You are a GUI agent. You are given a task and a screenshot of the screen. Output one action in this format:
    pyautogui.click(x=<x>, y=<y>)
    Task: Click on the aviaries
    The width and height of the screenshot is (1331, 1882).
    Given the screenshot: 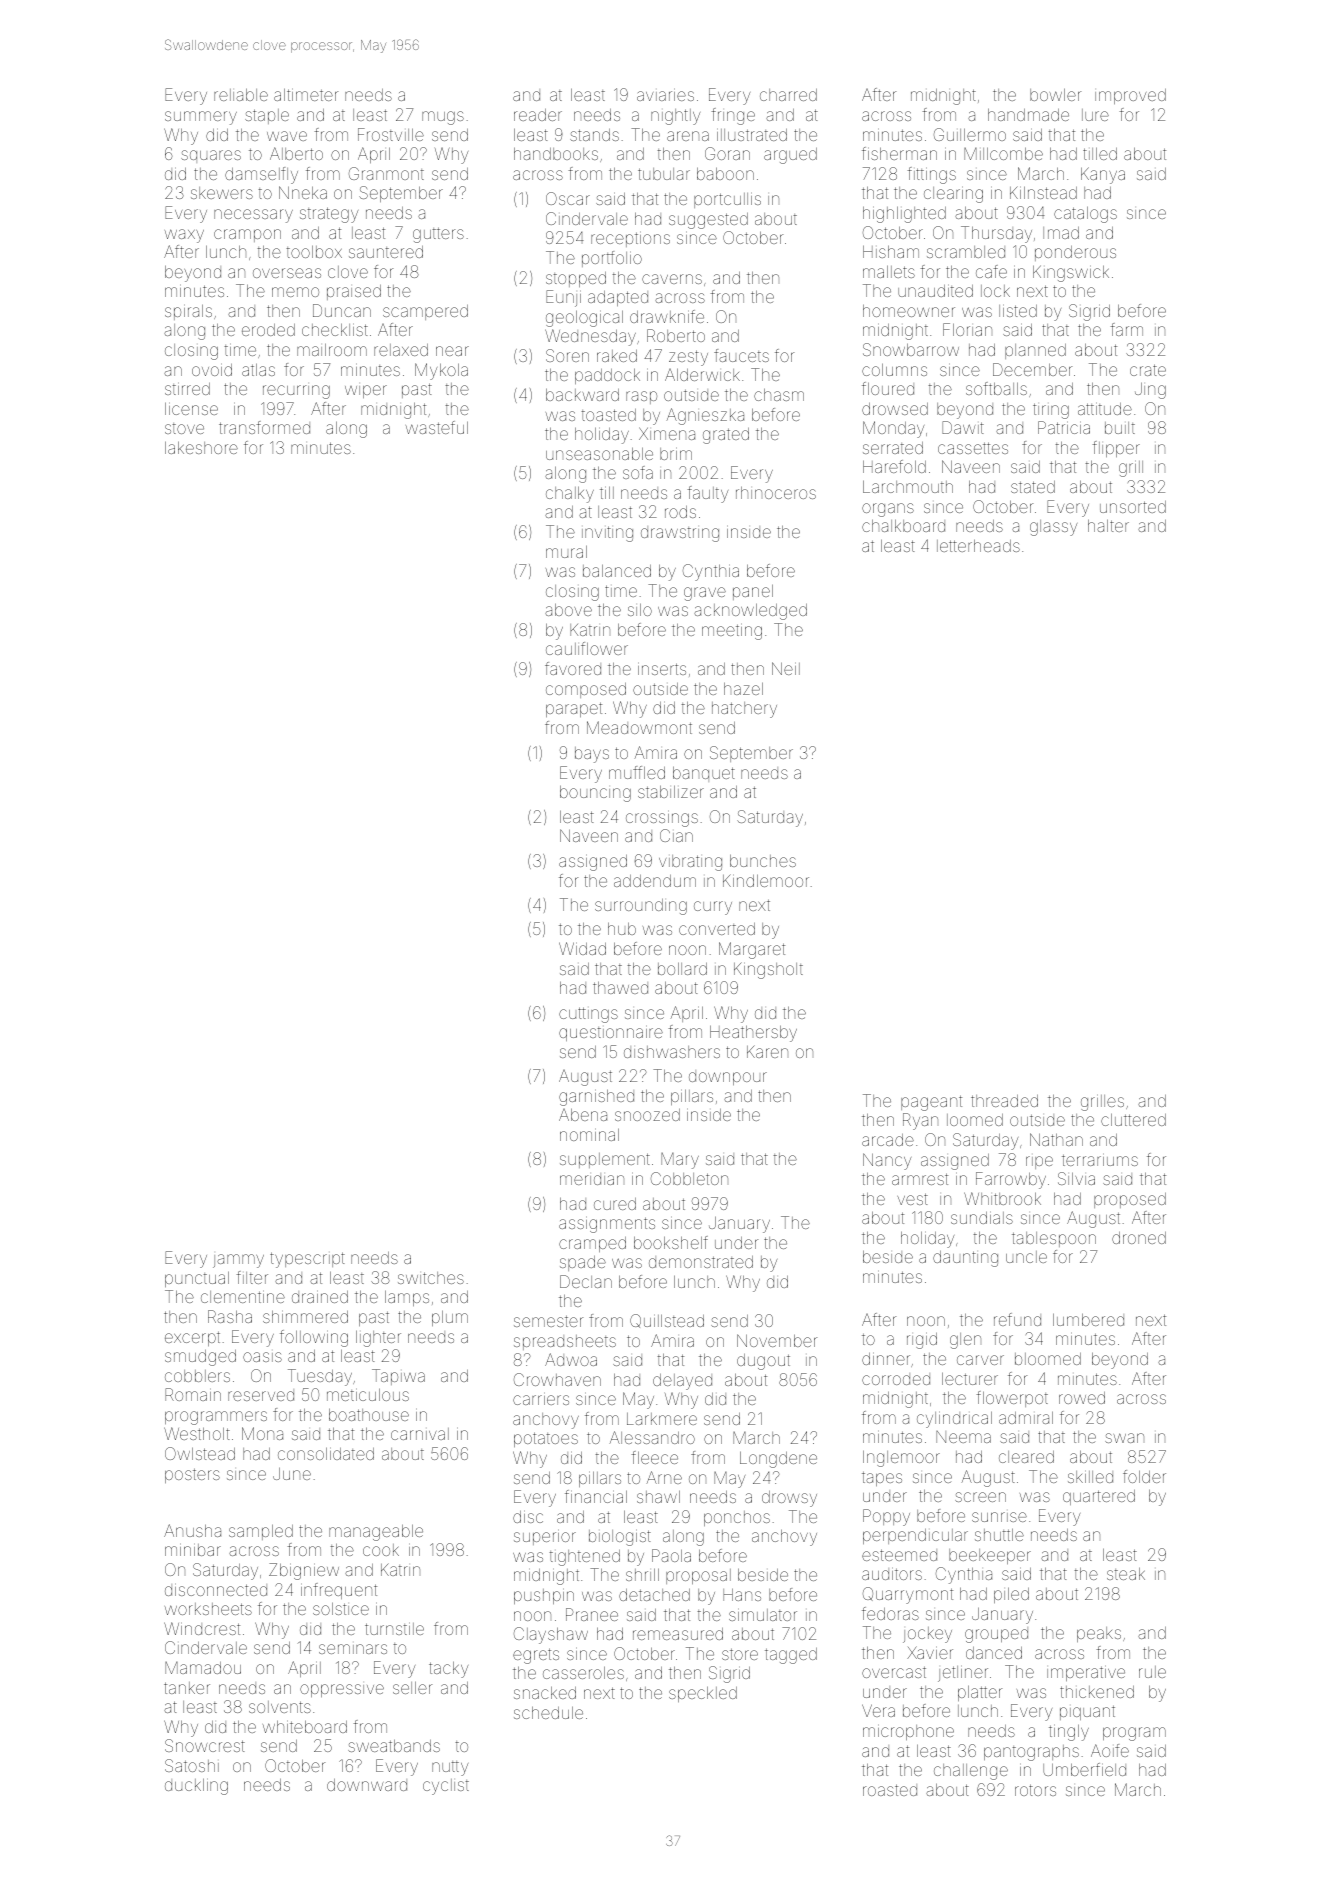 What is the action you would take?
    pyautogui.click(x=665, y=96)
